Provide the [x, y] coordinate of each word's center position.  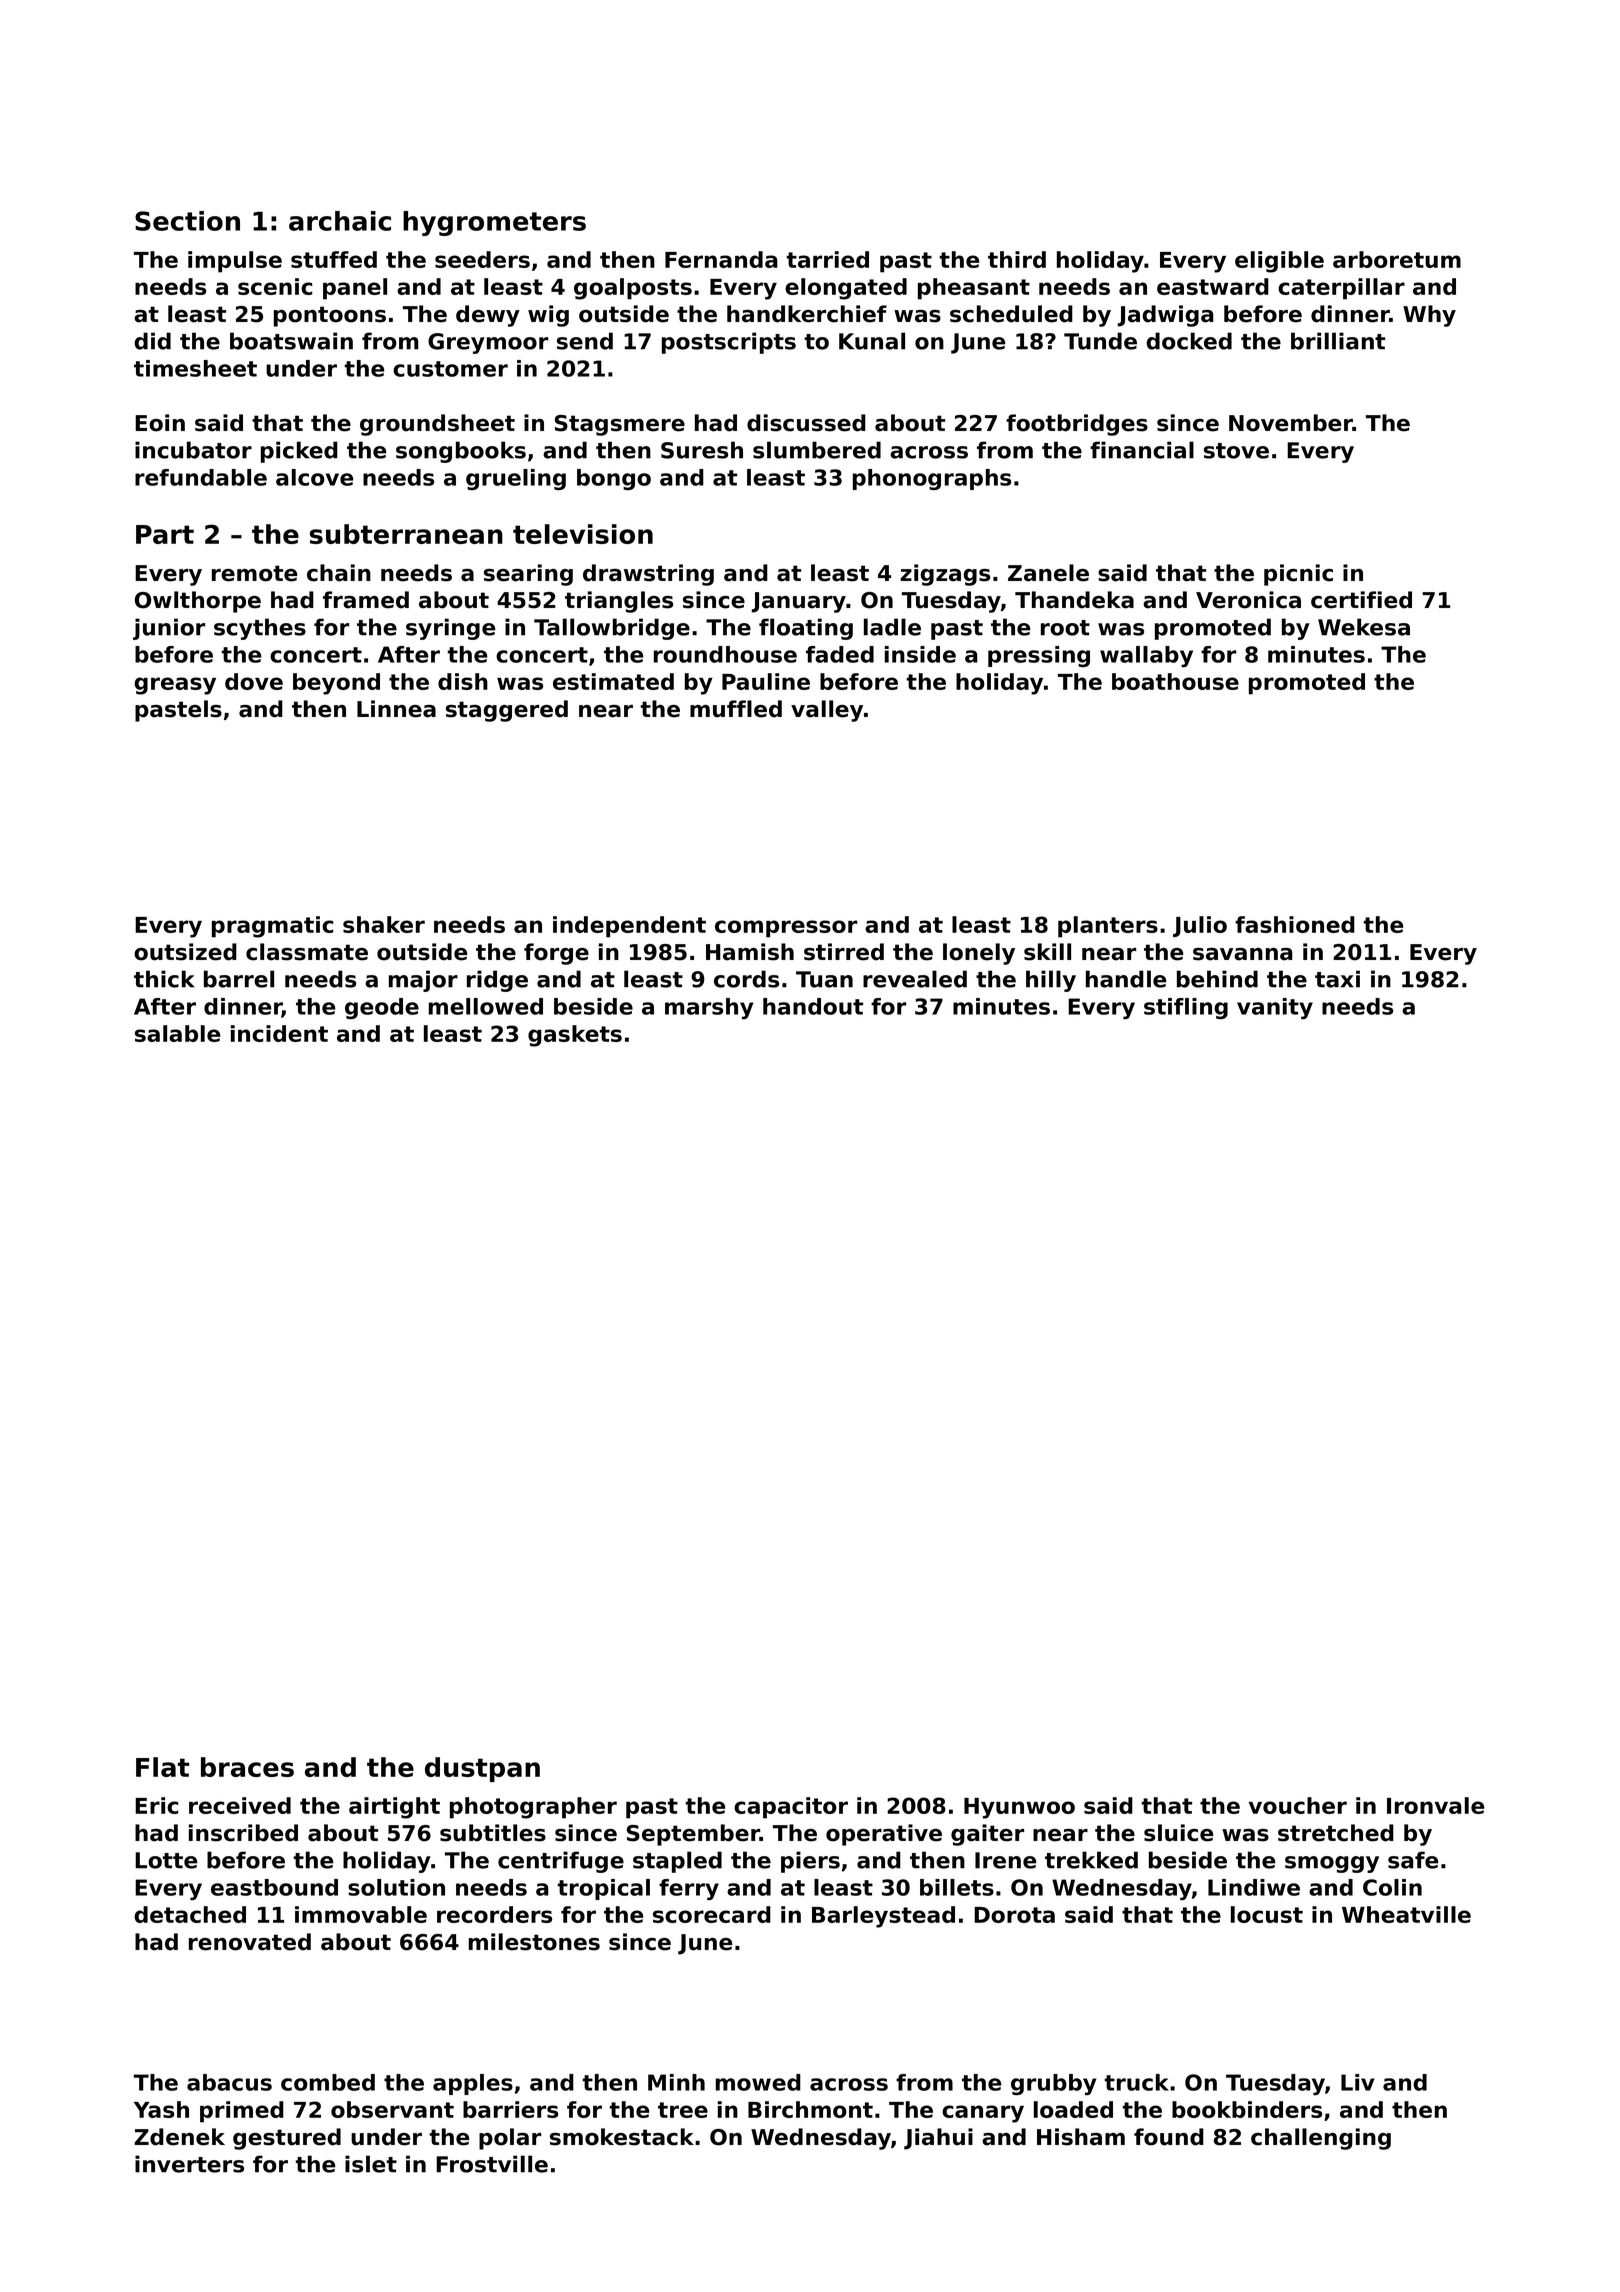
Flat [162, 1767]
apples [473, 2084]
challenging [1321, 2139]
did [152, 341]
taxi [1337, 979]
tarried [828, 259]
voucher [1298, 1805]
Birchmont [810, 2109]
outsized [185, 952]
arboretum [1397, 259]
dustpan [482, 1769]
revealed [915, 979]
